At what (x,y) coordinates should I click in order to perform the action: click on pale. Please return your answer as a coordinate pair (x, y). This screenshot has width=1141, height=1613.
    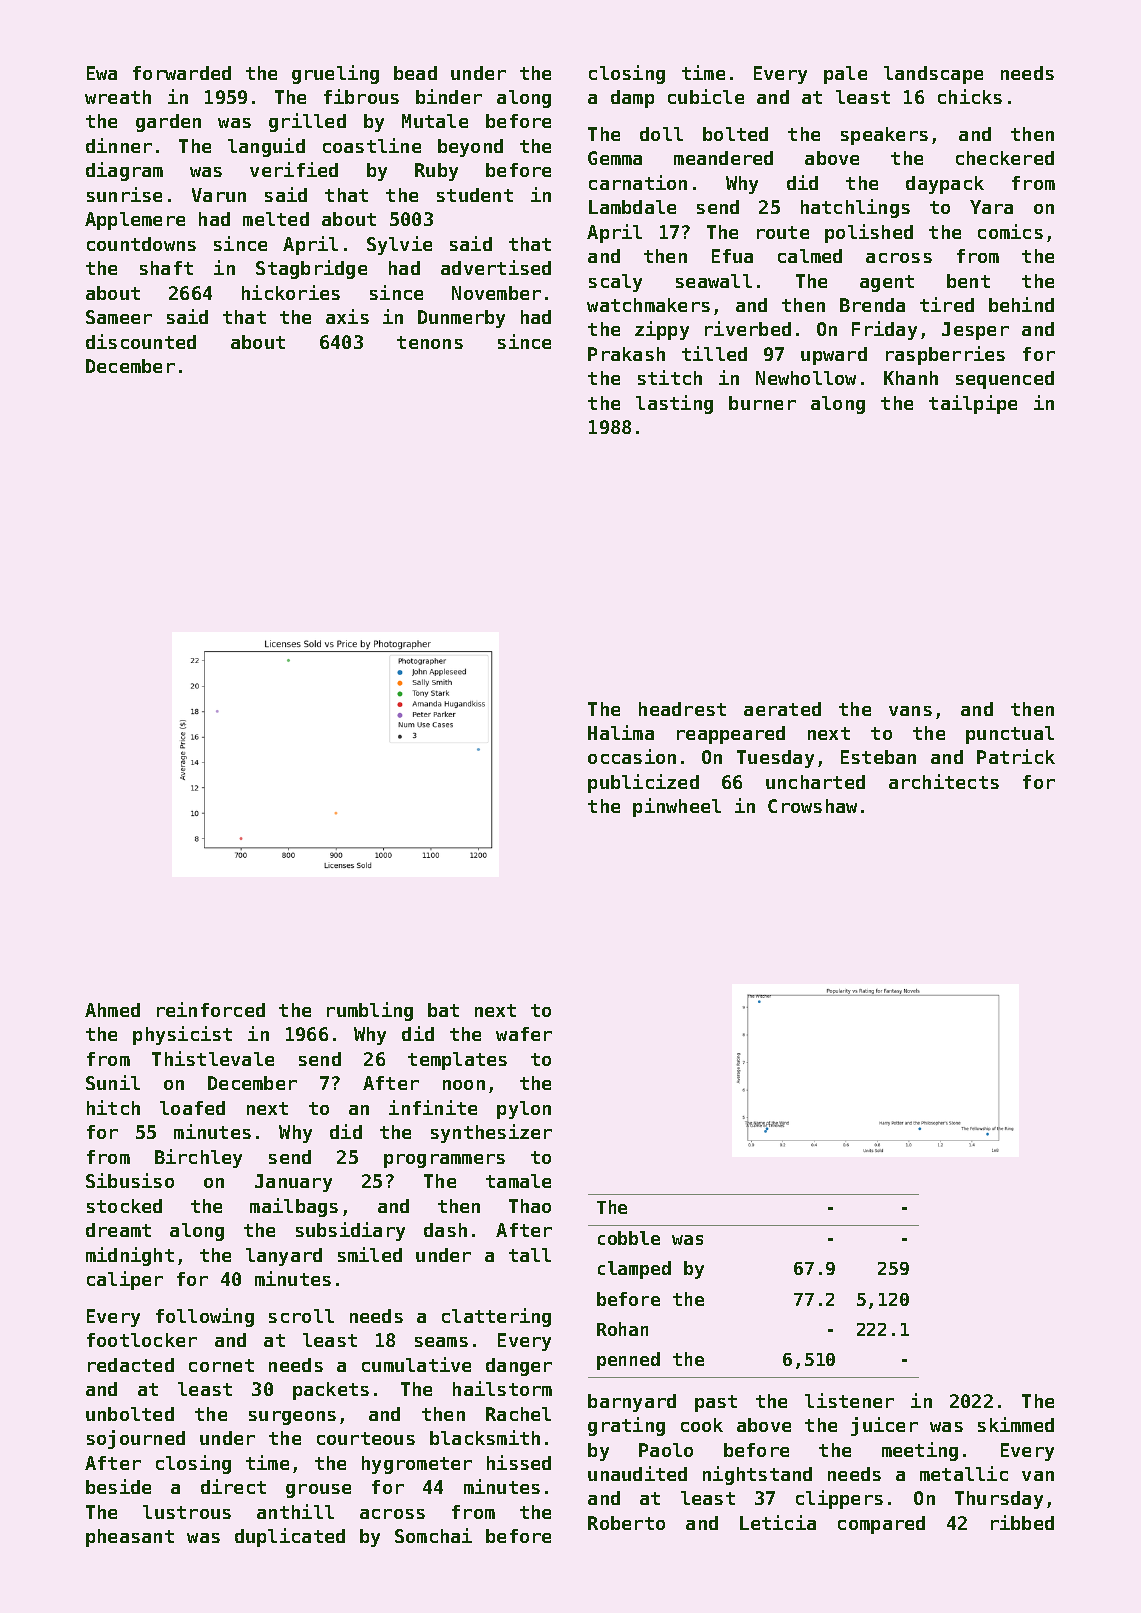
    Looking at the image, I should click on (845, 75).
